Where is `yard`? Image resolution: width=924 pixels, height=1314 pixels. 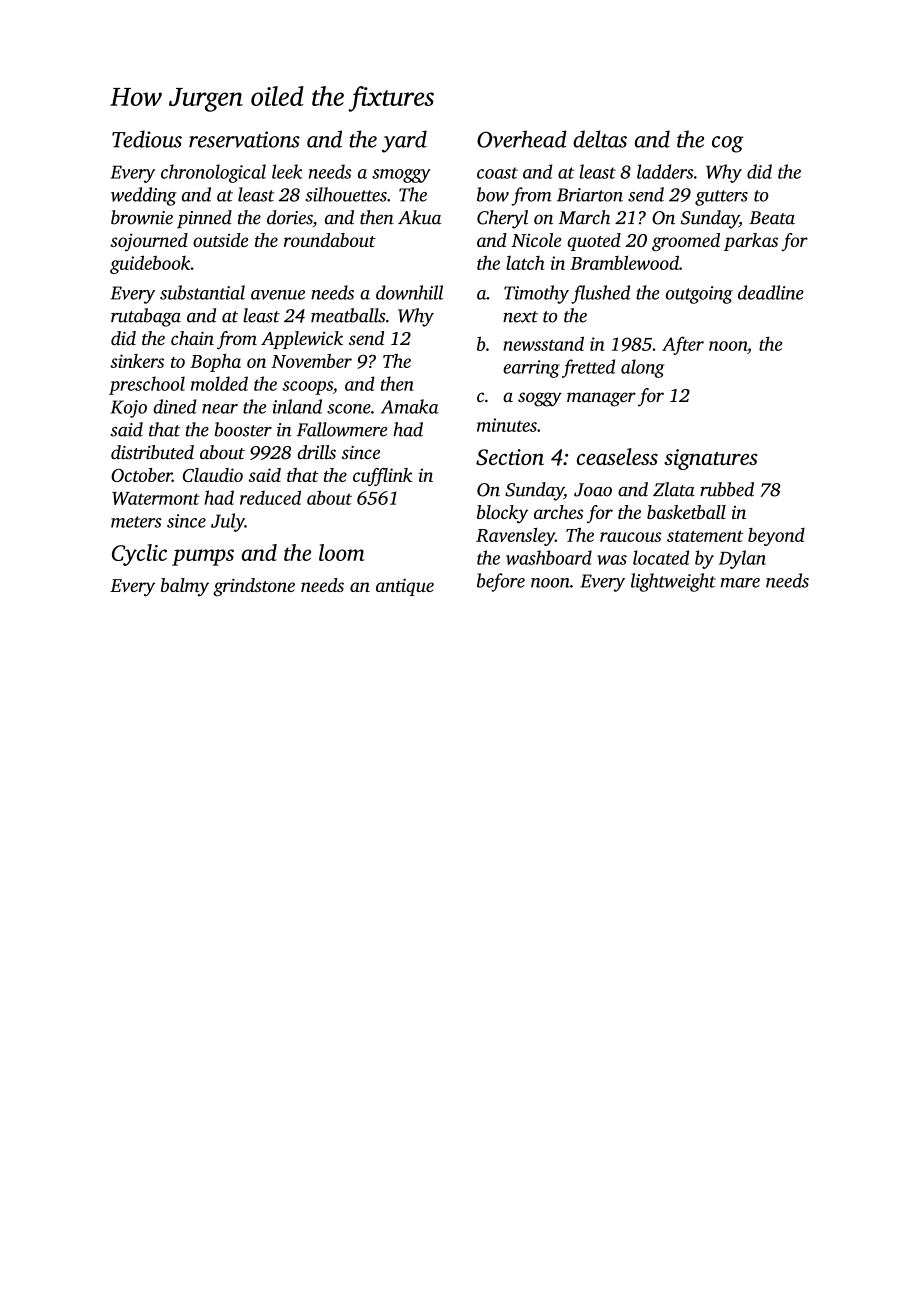
yard is located at coordinates (404, 141).
